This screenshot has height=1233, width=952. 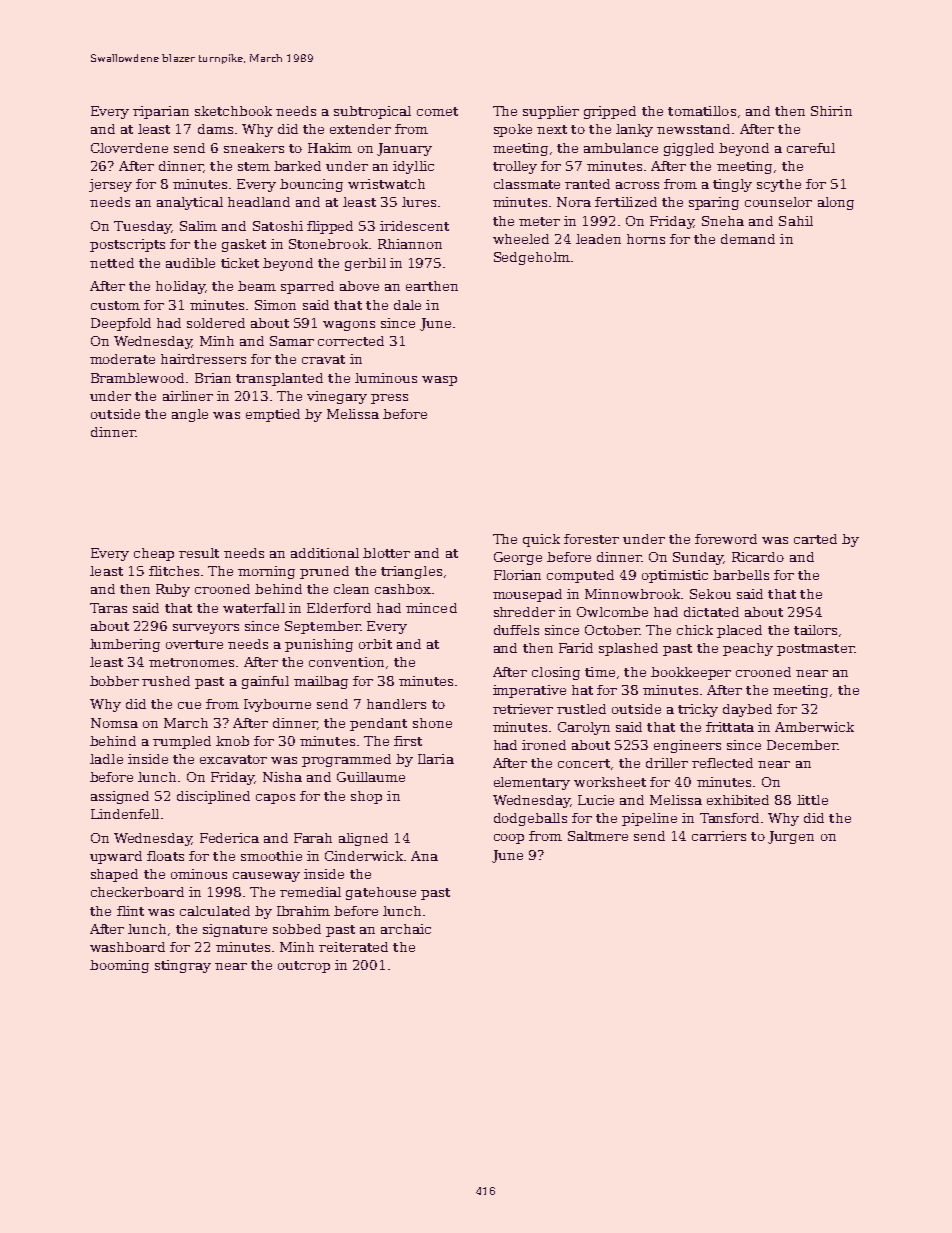 I want to click on Jurgen, so click(x=791, y=837).
